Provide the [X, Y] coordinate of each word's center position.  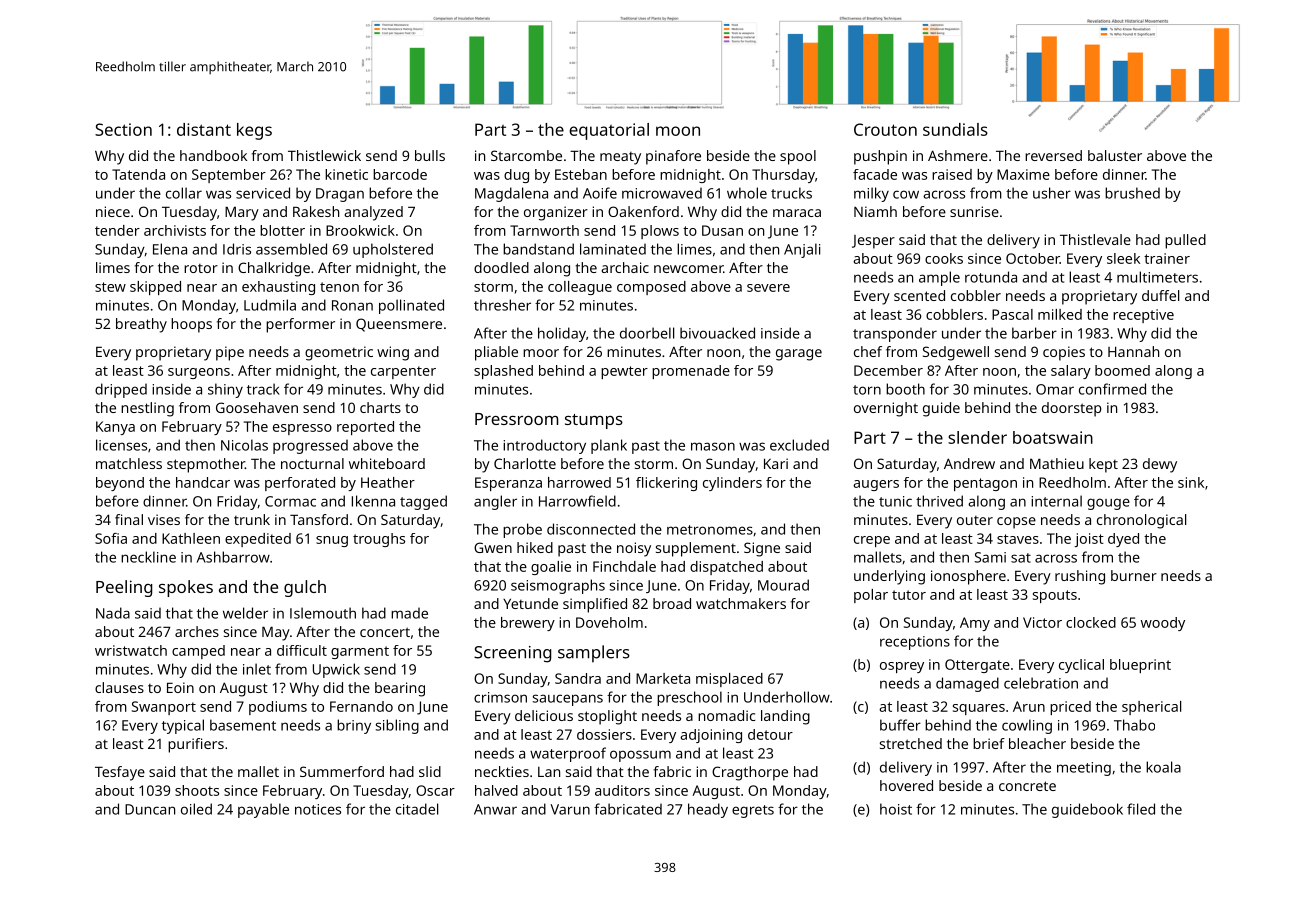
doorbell [647, 333]
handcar [203, 482]
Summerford [342, 771]
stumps [594, 421]
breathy [141, 325]
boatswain [1053, 437]
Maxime [1023, 174]
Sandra [578, 678]
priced [1070, 708]
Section [123, 129]
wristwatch [131, 650]
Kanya [115, 428]
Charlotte [525, 463]
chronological [1141, 521]
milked [1060, 314]
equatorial [609, 131]
